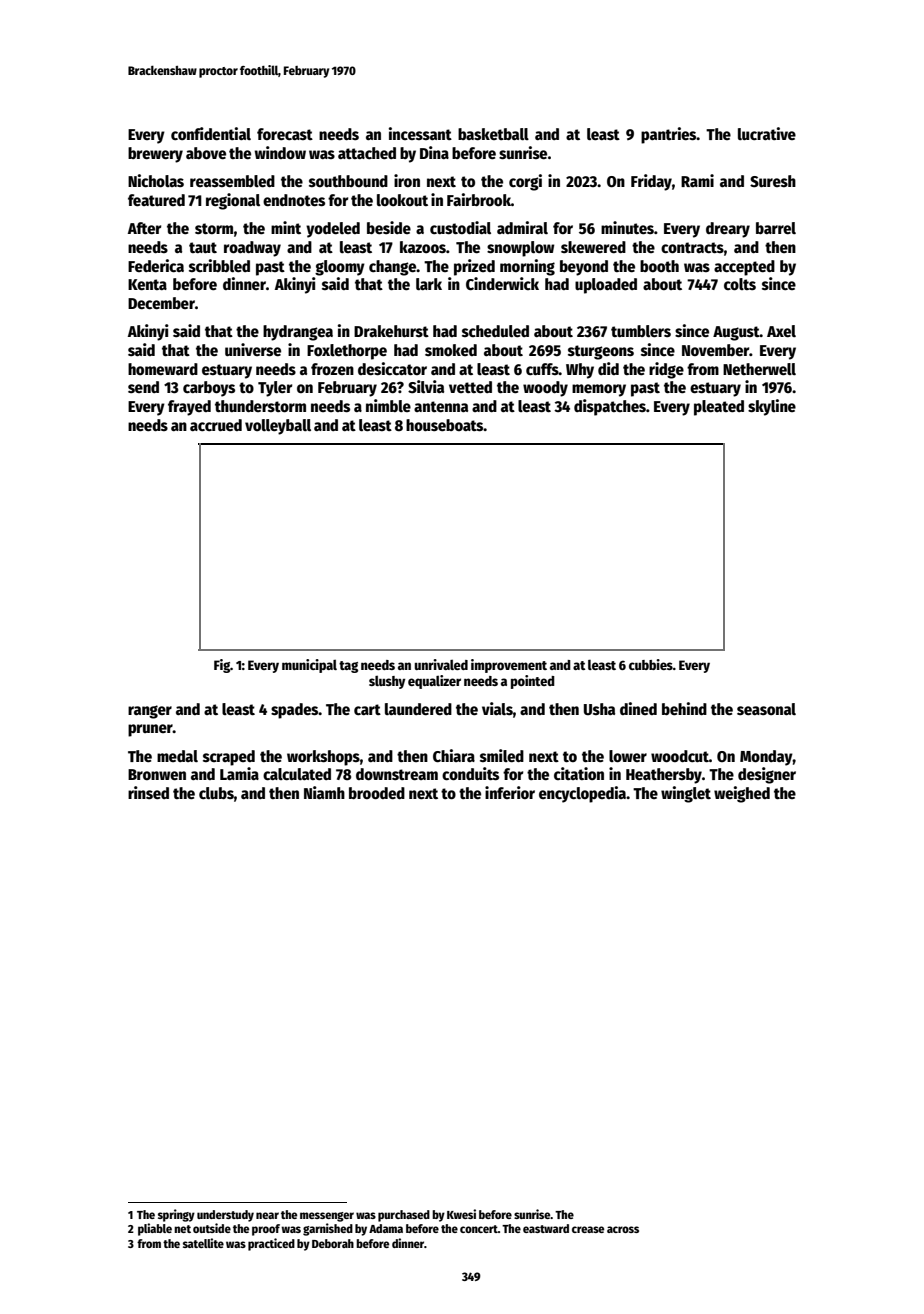  What do you see at coordinates (216, 793) in the screenshot?
I see `clubs` at bounding box center [216, 793].
